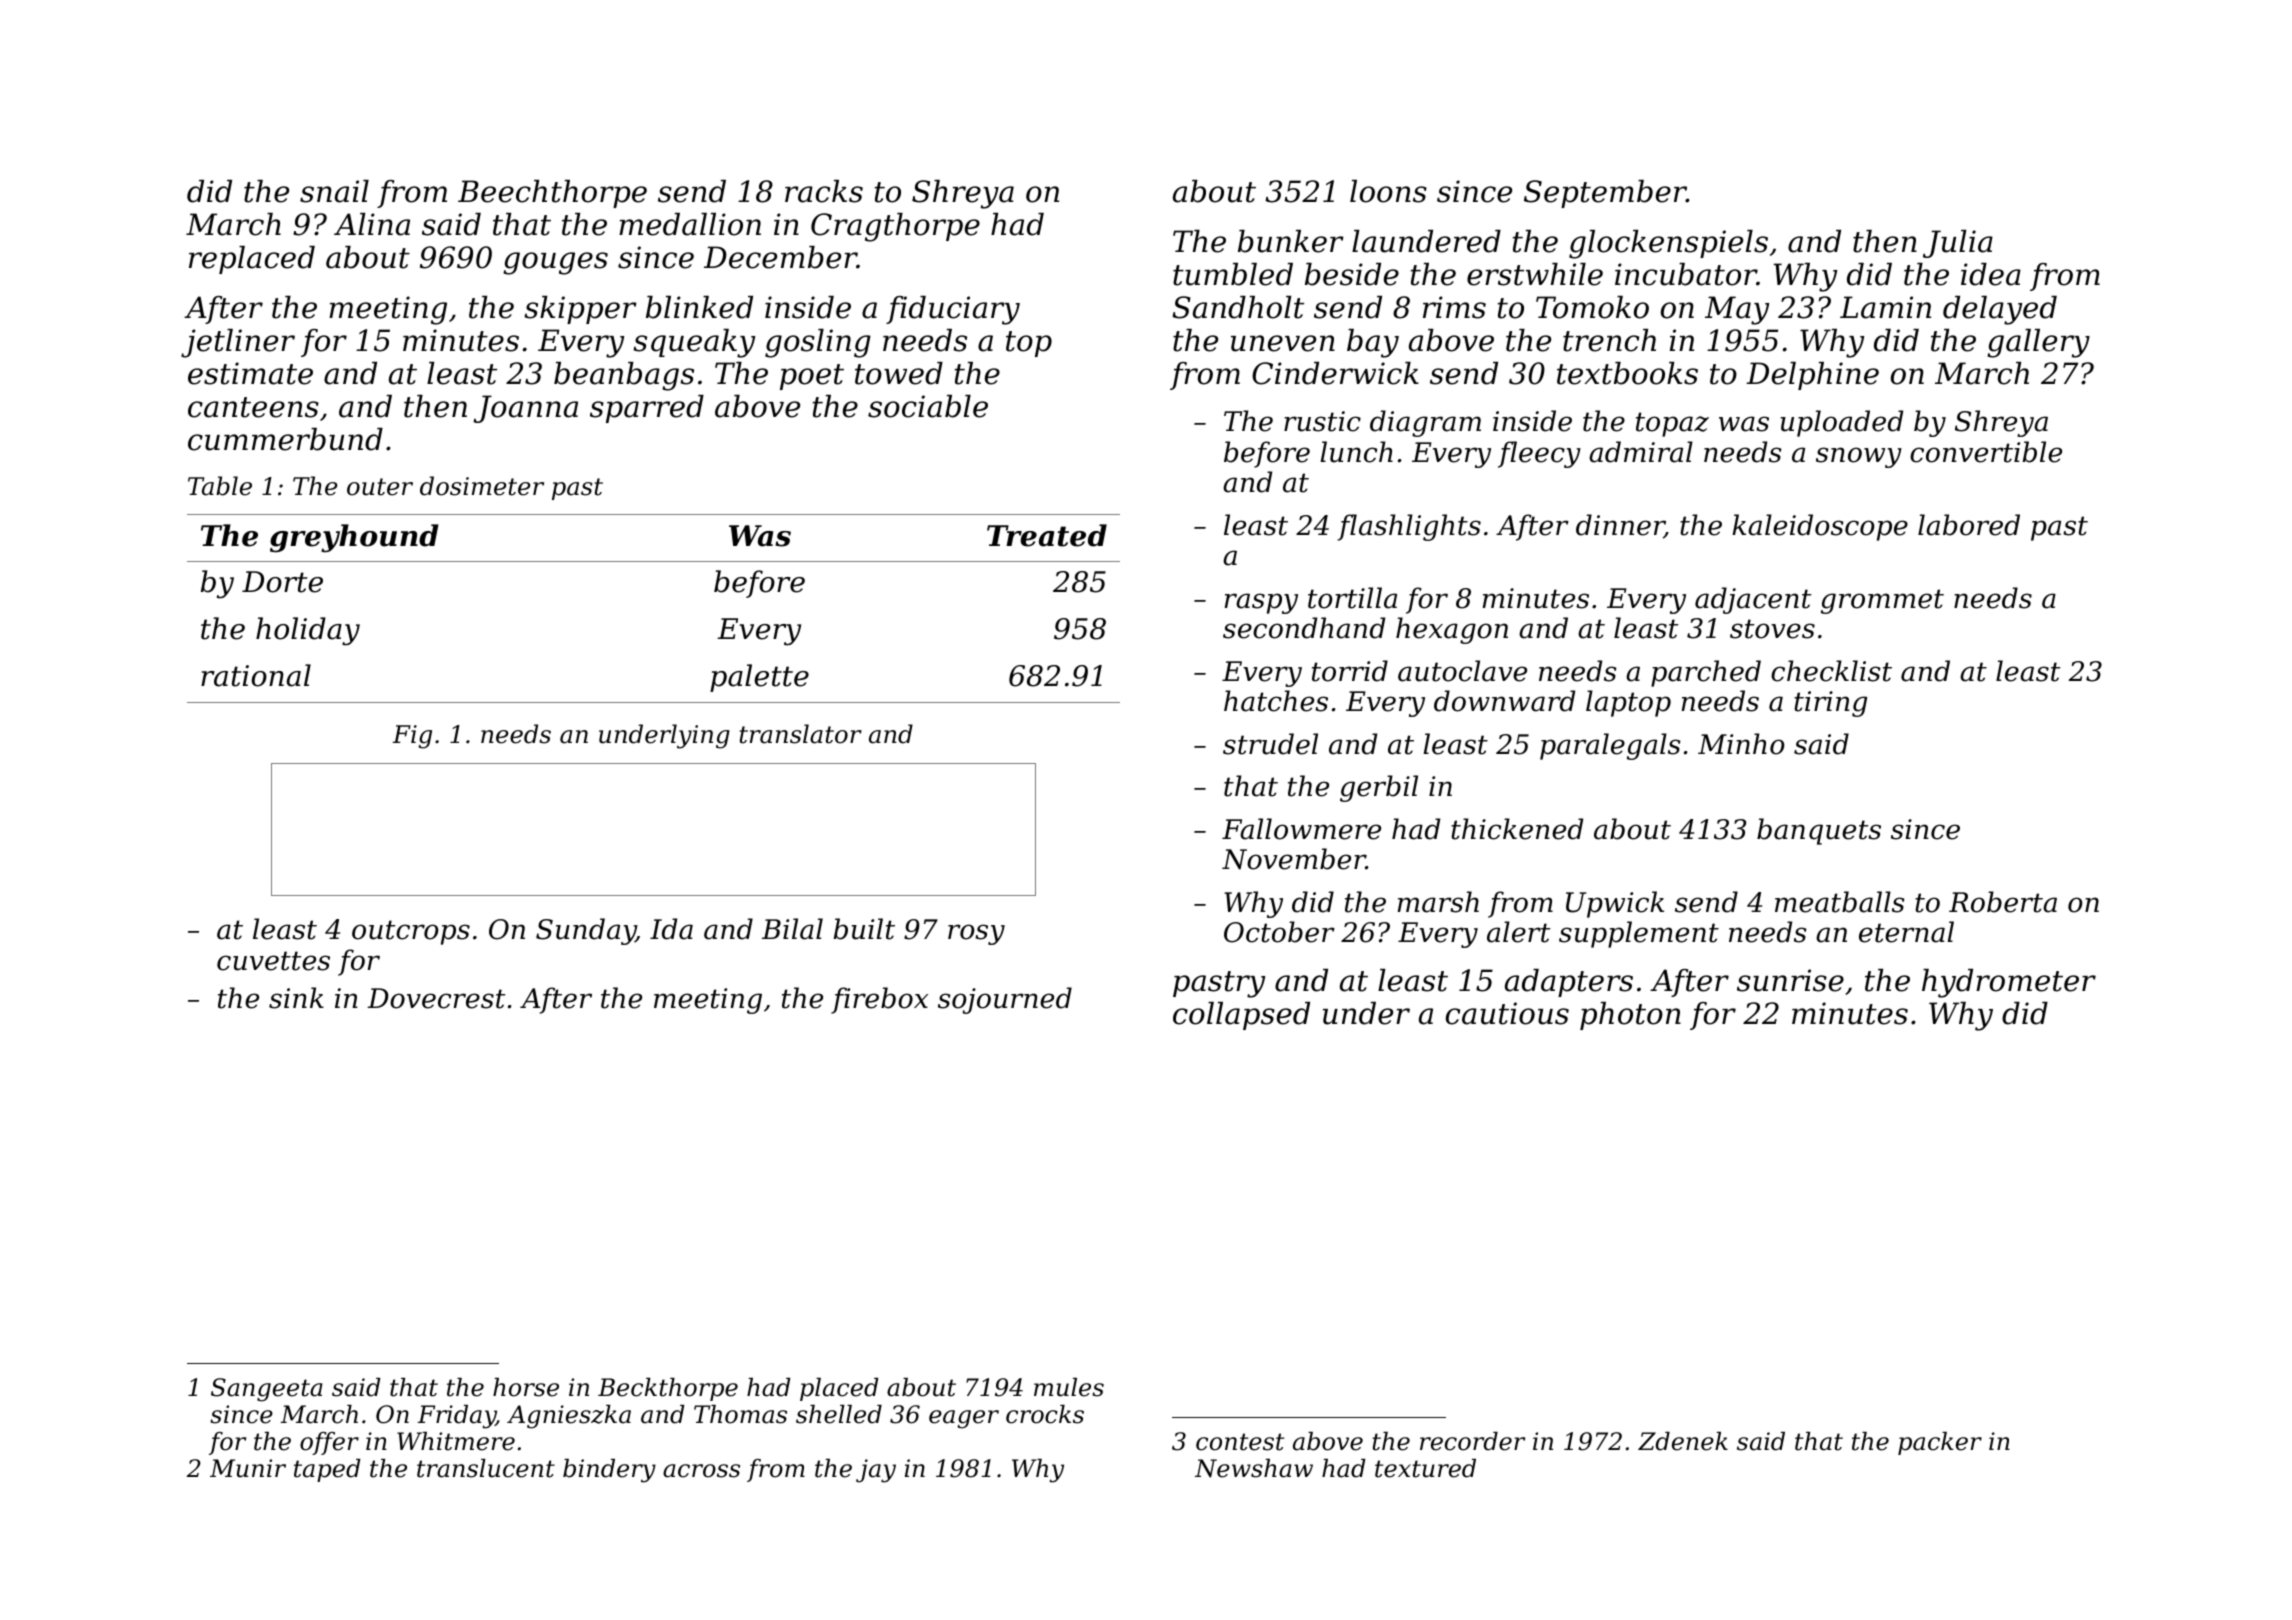  Describe the element at coordinates (308, 631) in the image. I see `holiday` at that location.
